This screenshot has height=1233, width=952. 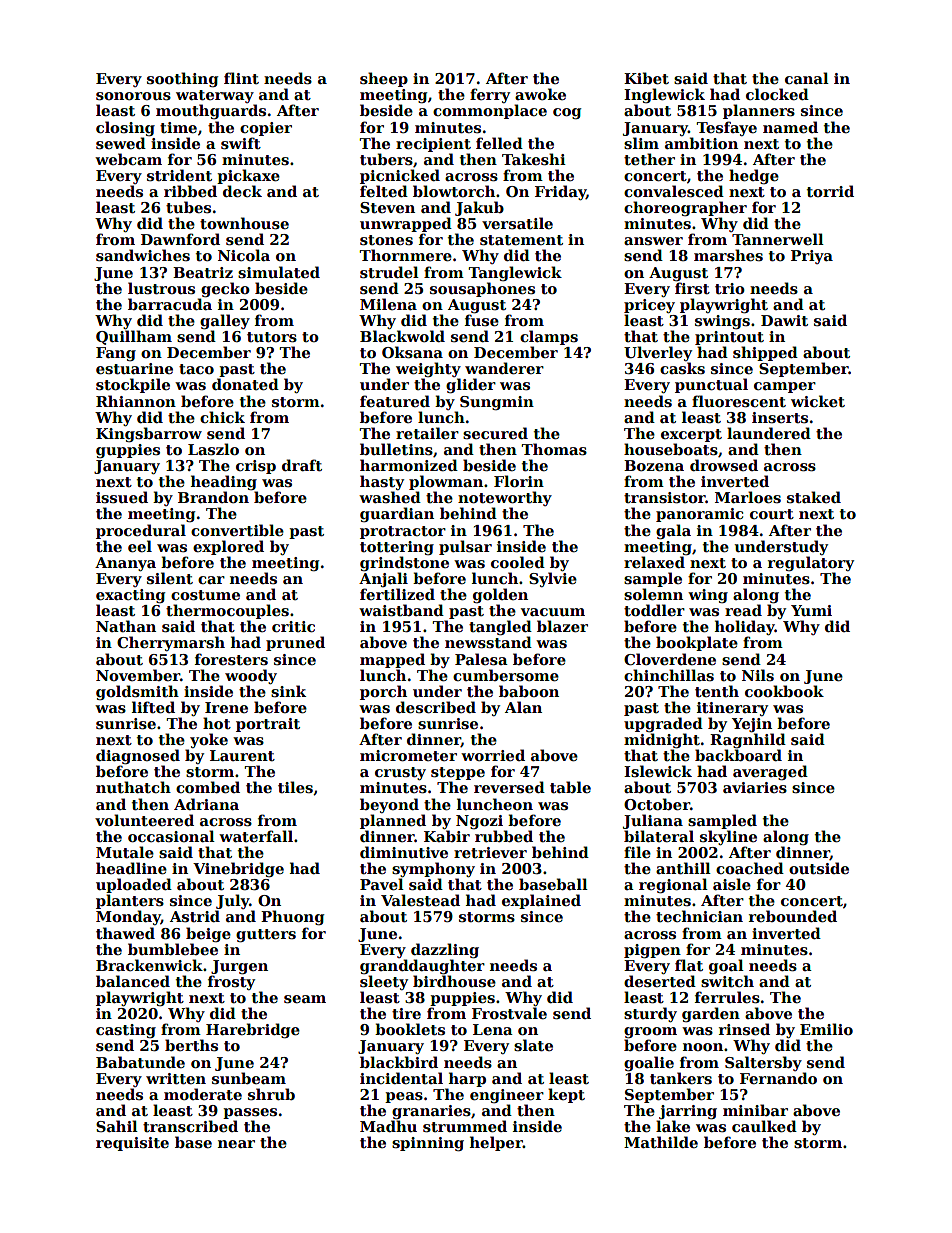 What do you see at coordinates (239, 967) in the screenshot?
I see `Jurgen` at bounding box center [239, 967].
